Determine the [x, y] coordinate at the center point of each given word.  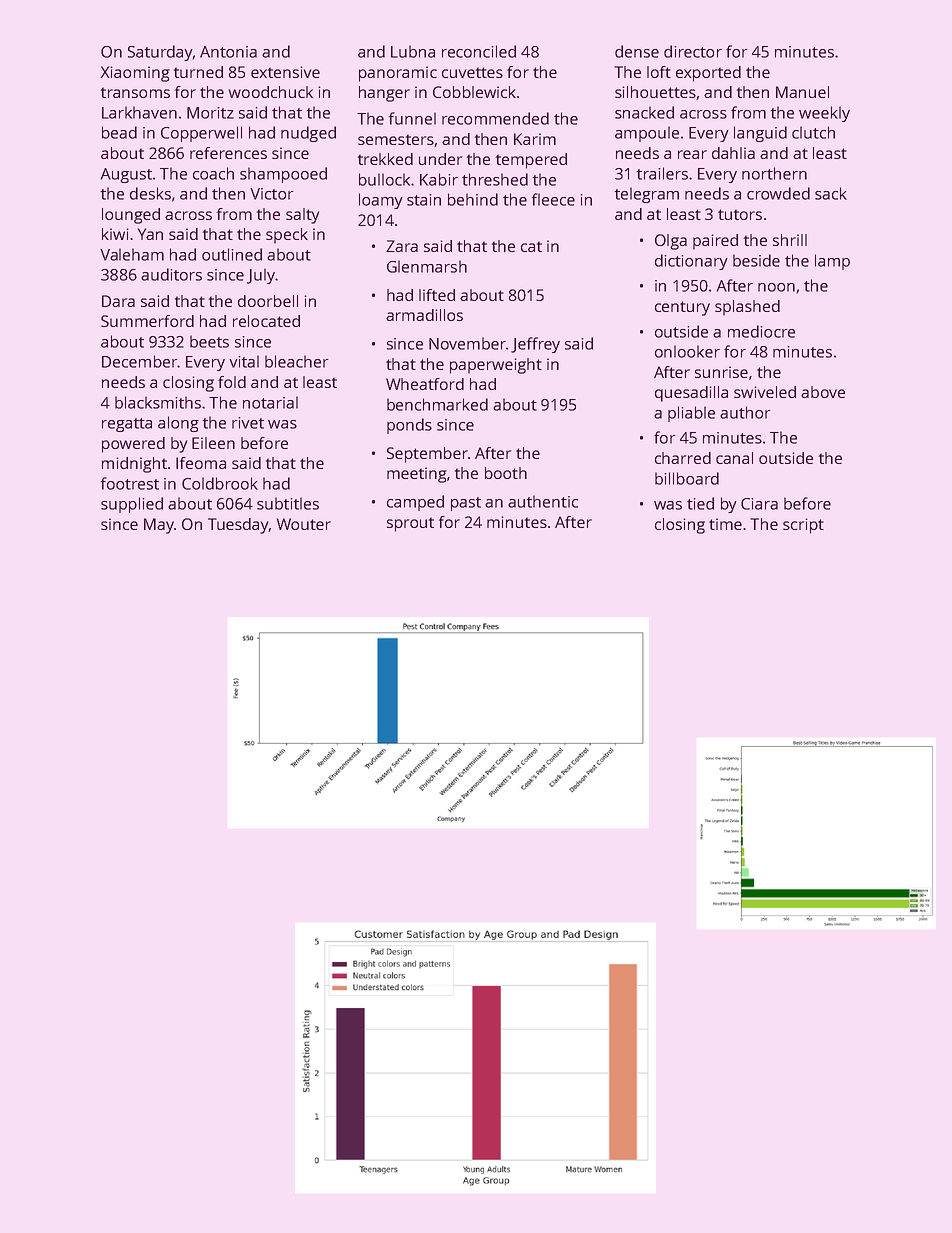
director [693, 51]
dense [637, 51]
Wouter [304, 524]
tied [700, 503]
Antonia [228, 52]
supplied [132, 505]
